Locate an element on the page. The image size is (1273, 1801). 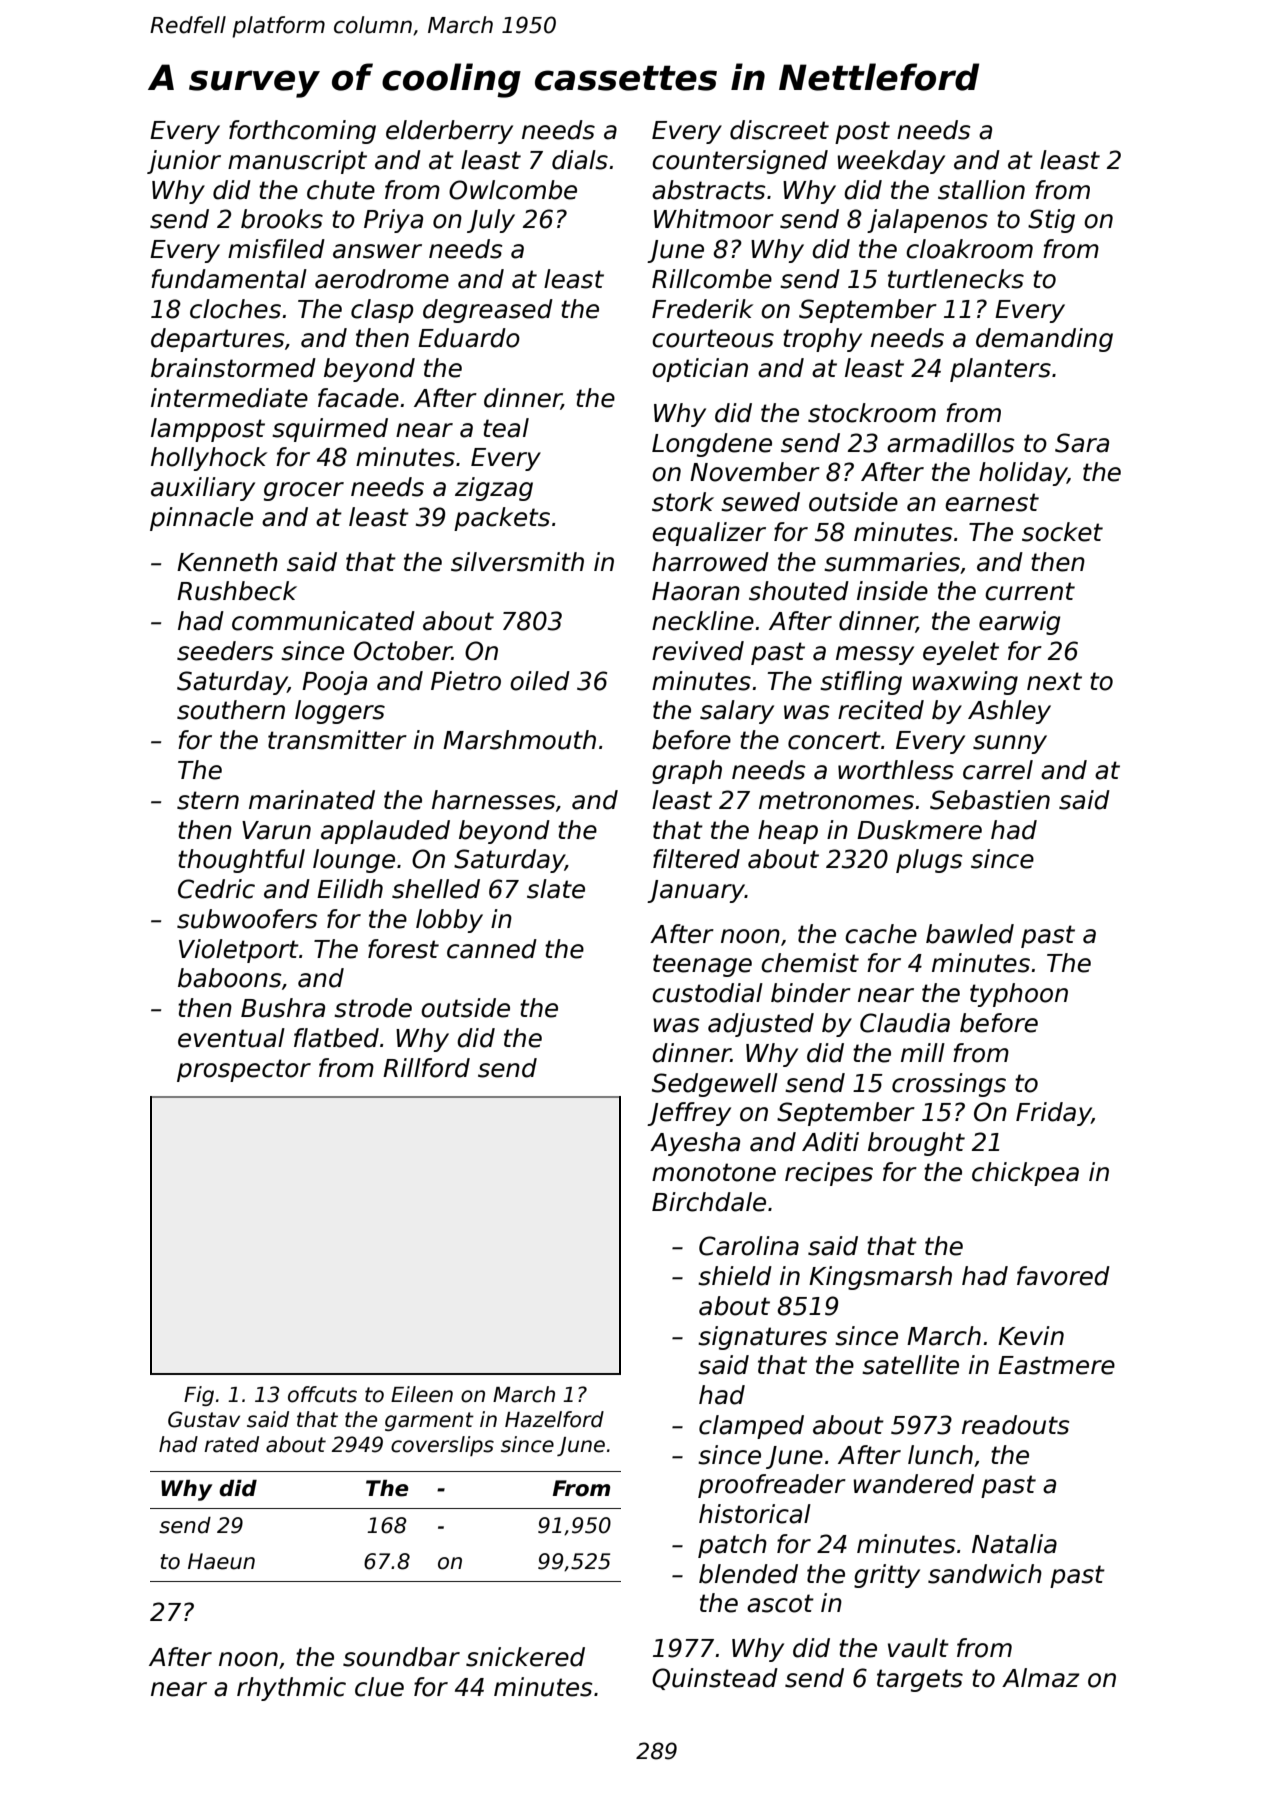
Haeun is located at coordinates (221, 1561).
